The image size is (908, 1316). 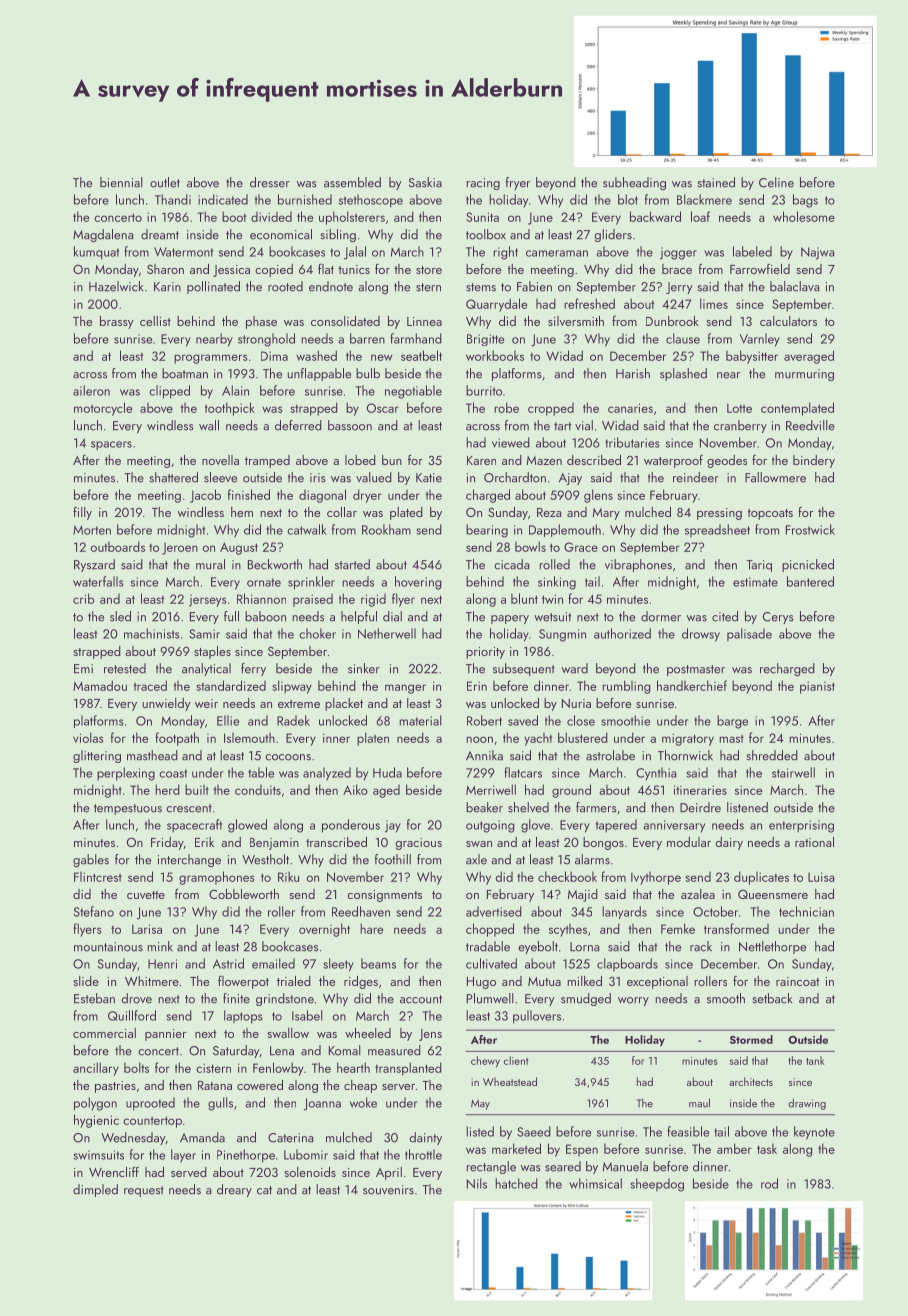 I want to click on spacers, so click(x=111, y=446).
